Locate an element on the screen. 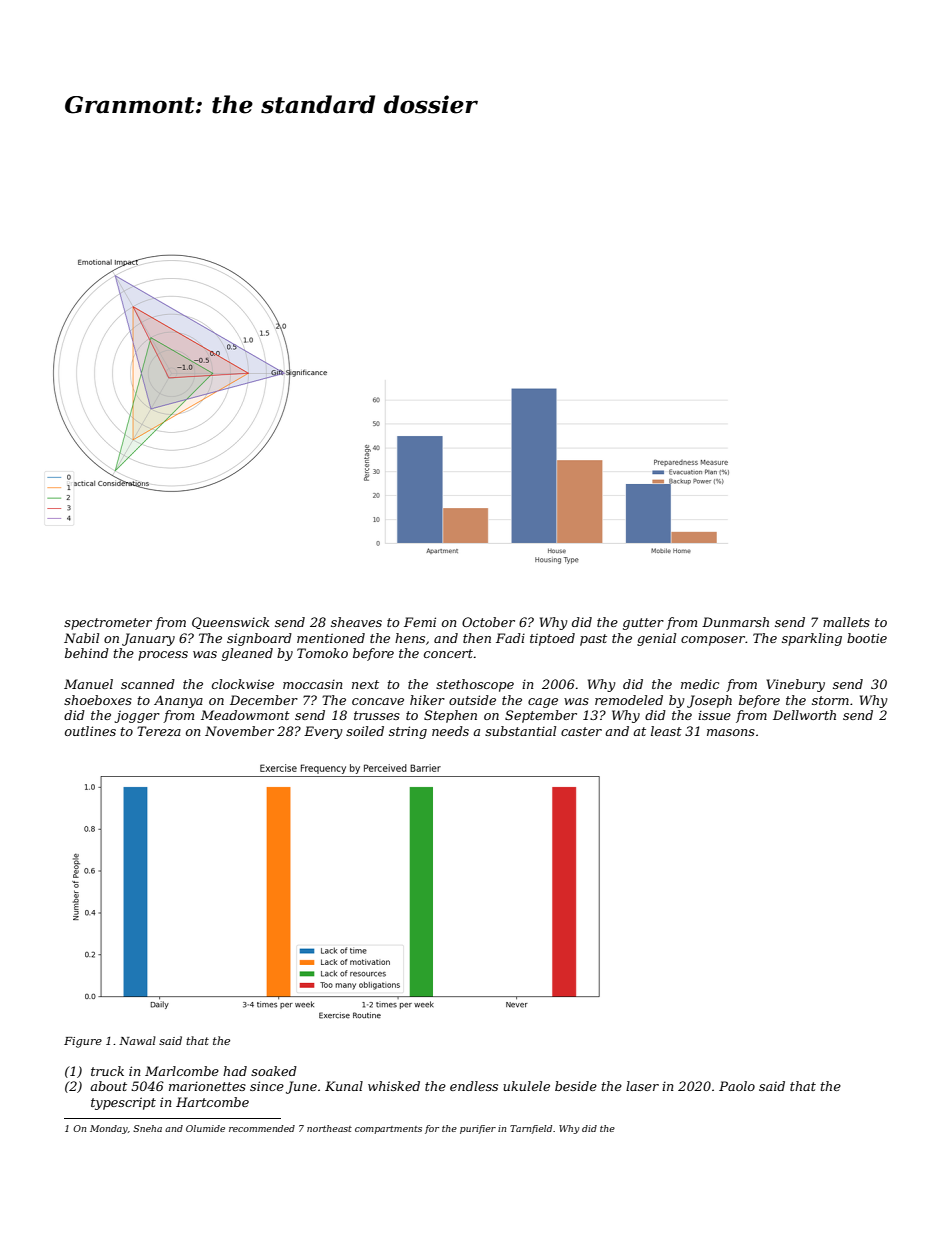  Dunmarsh is located at coordinates (735, 622).
